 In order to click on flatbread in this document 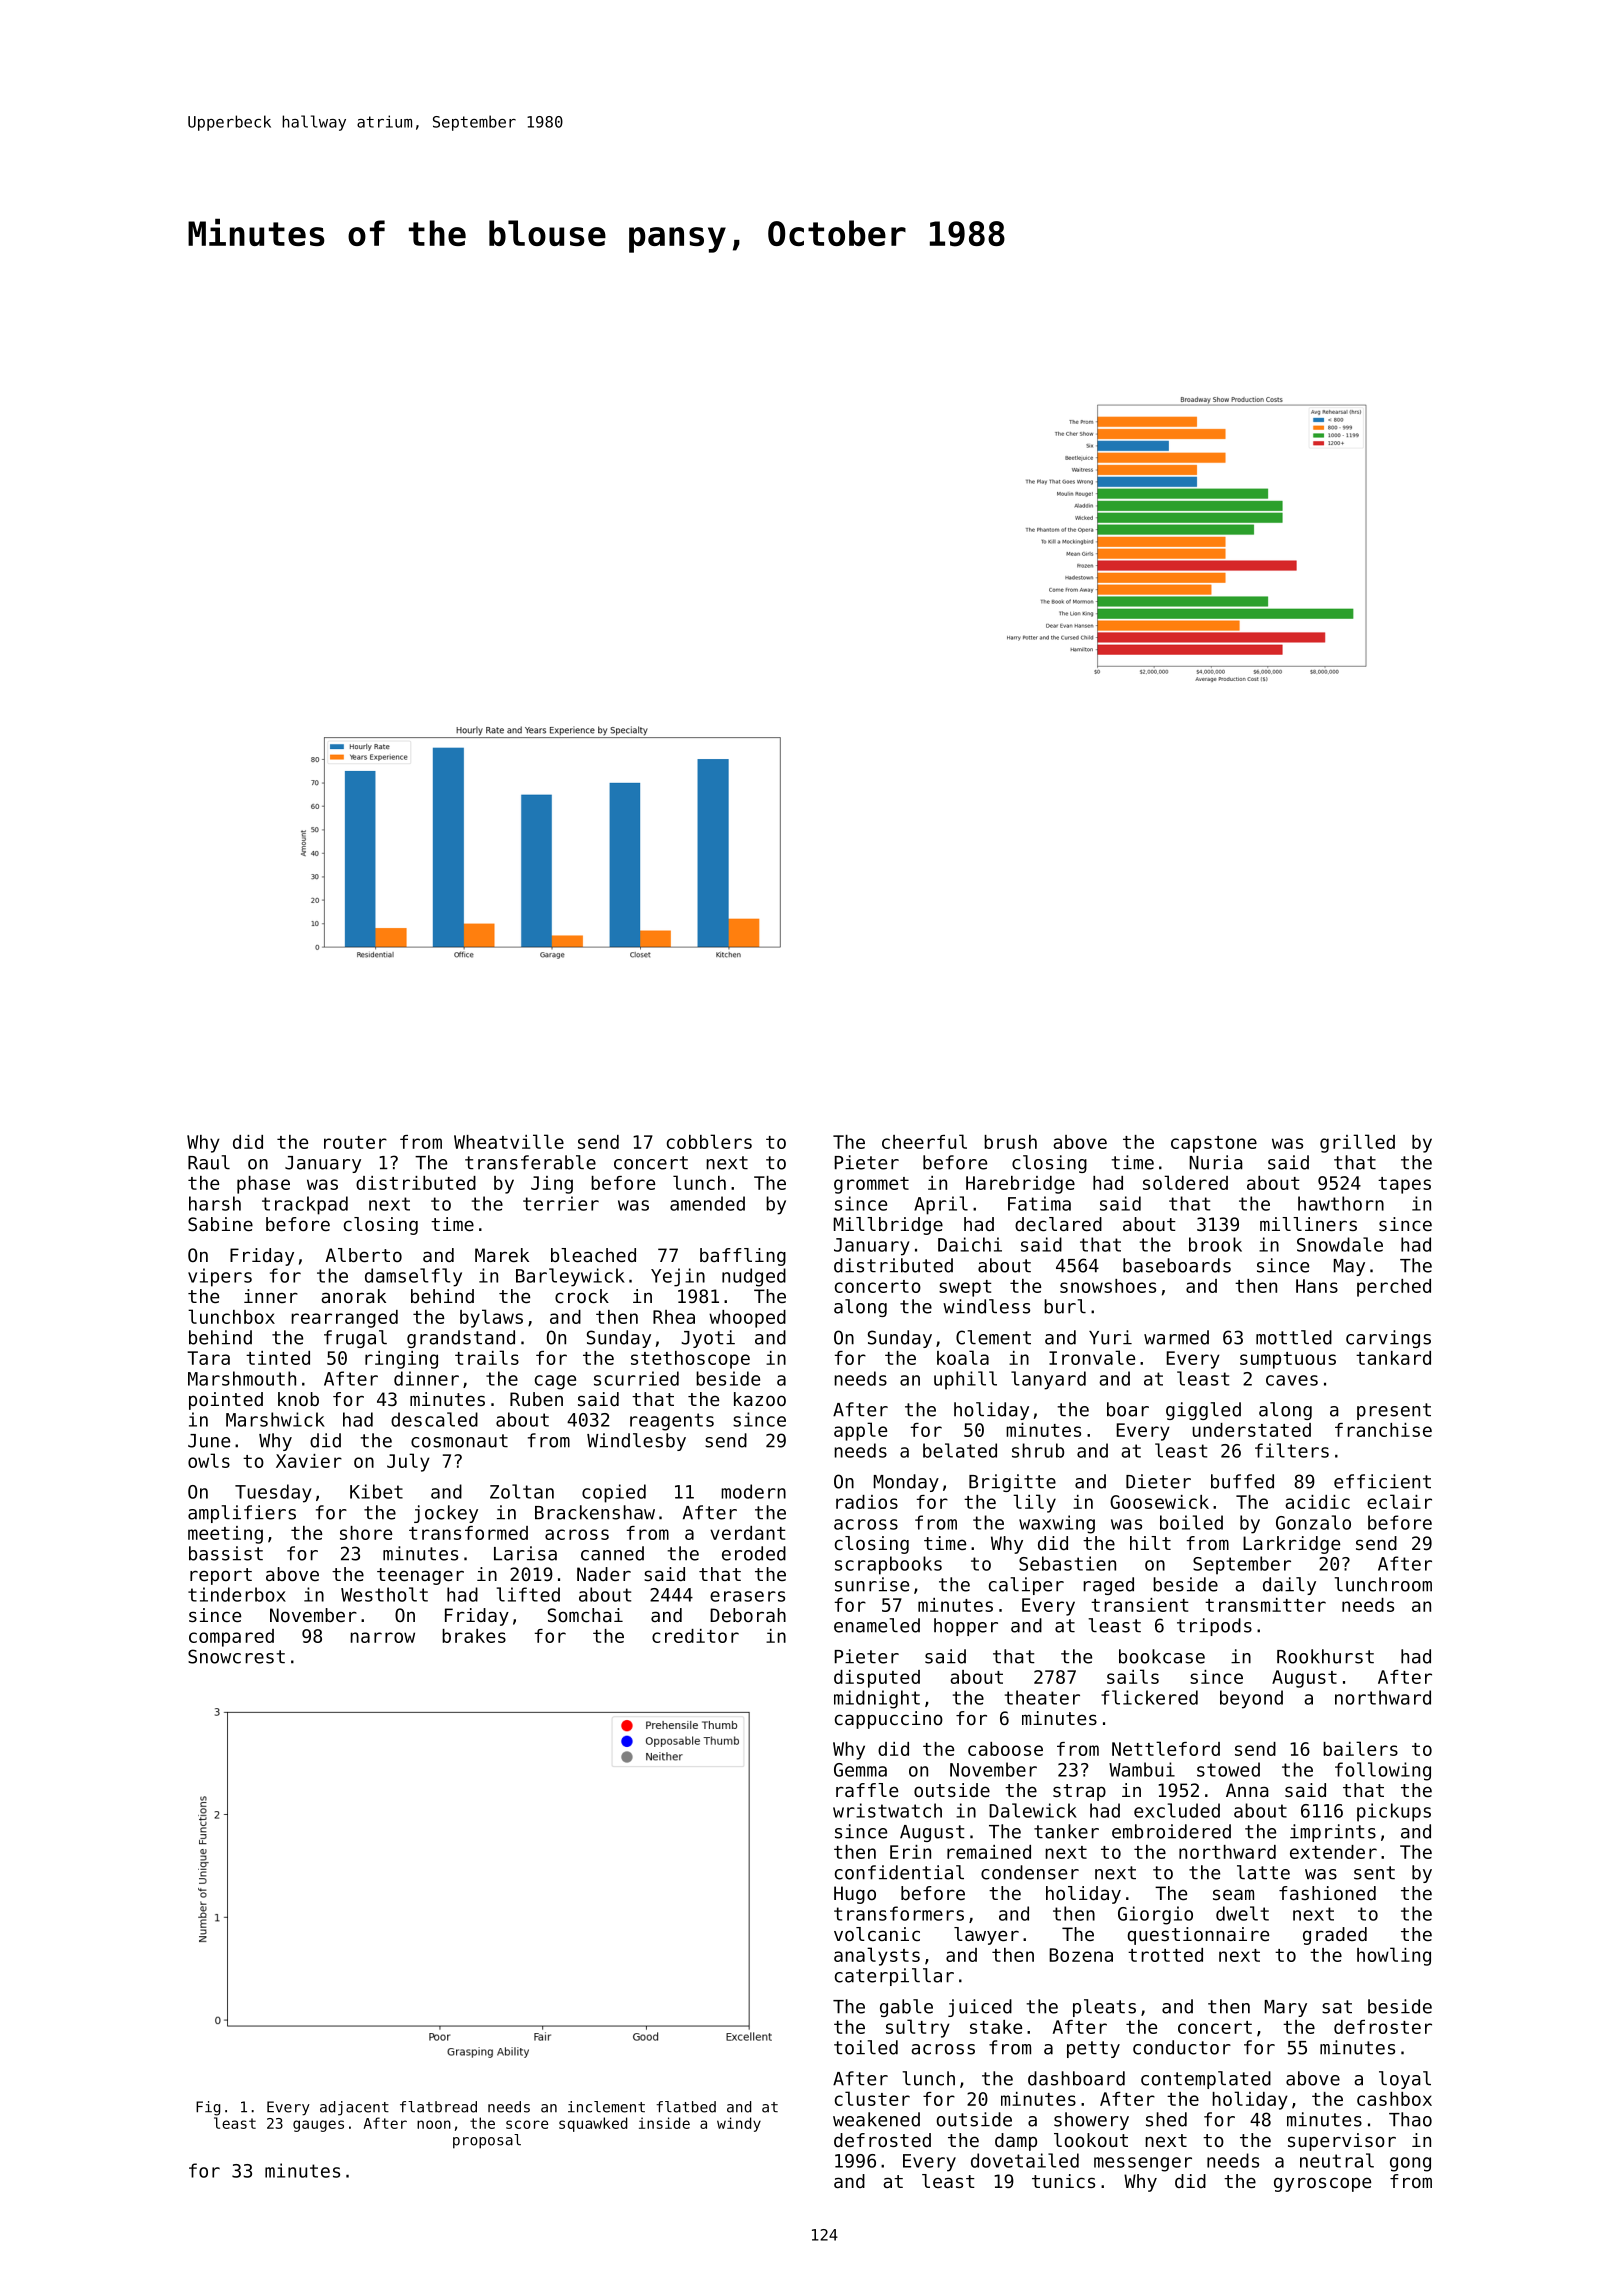, I will do `click(438, 2107)`.
